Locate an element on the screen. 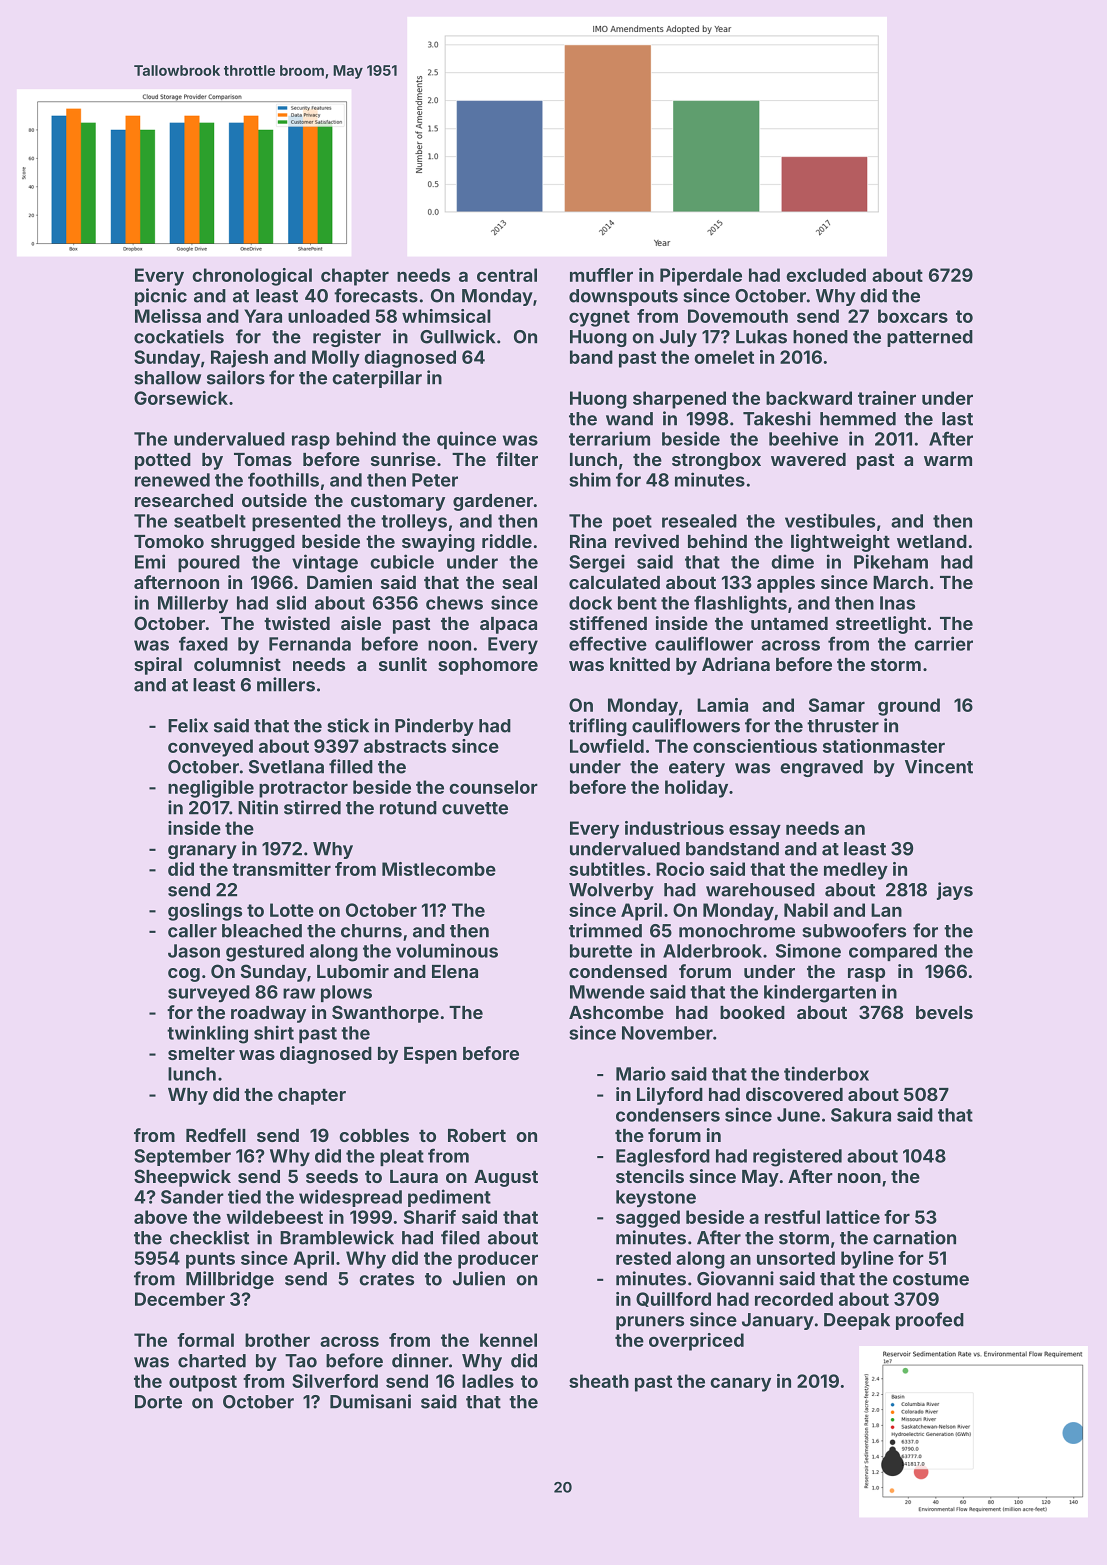  patterned is located at coordinates (930, 338).
